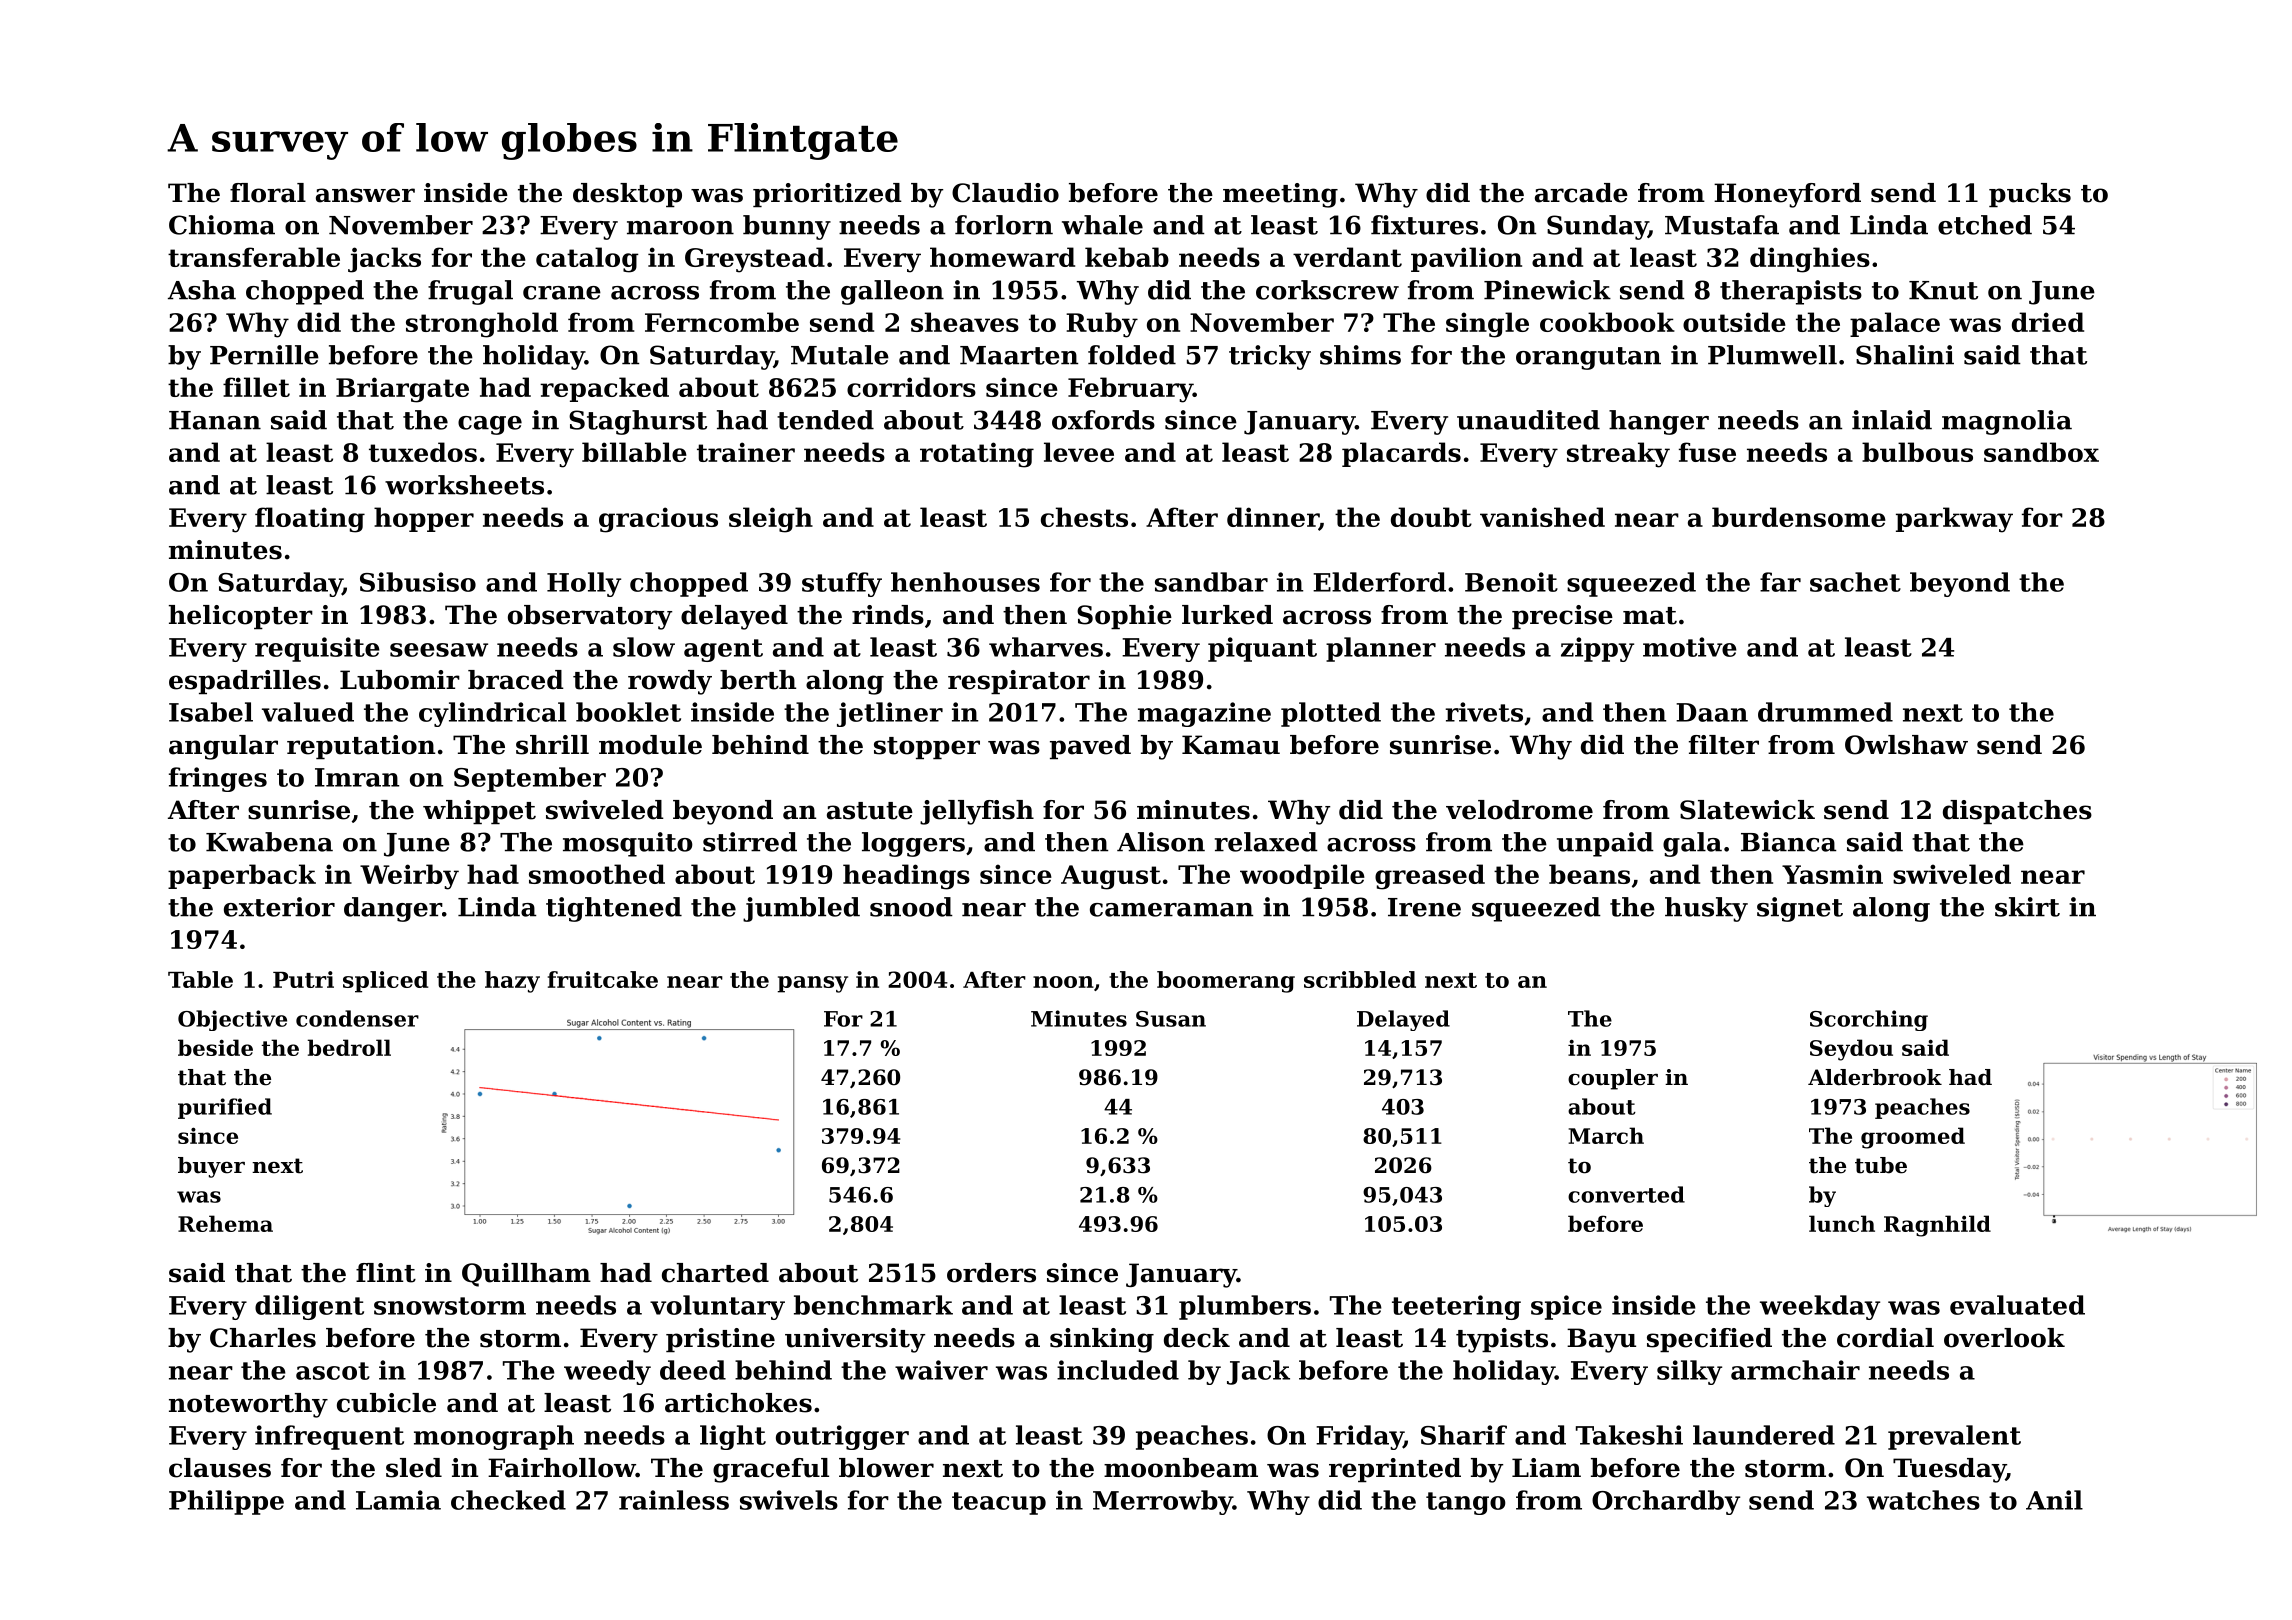 The width and height of the page is (2292, 1620). Describe the element at coordinates (512, 982) in the page. I see `hazy` at that location.
